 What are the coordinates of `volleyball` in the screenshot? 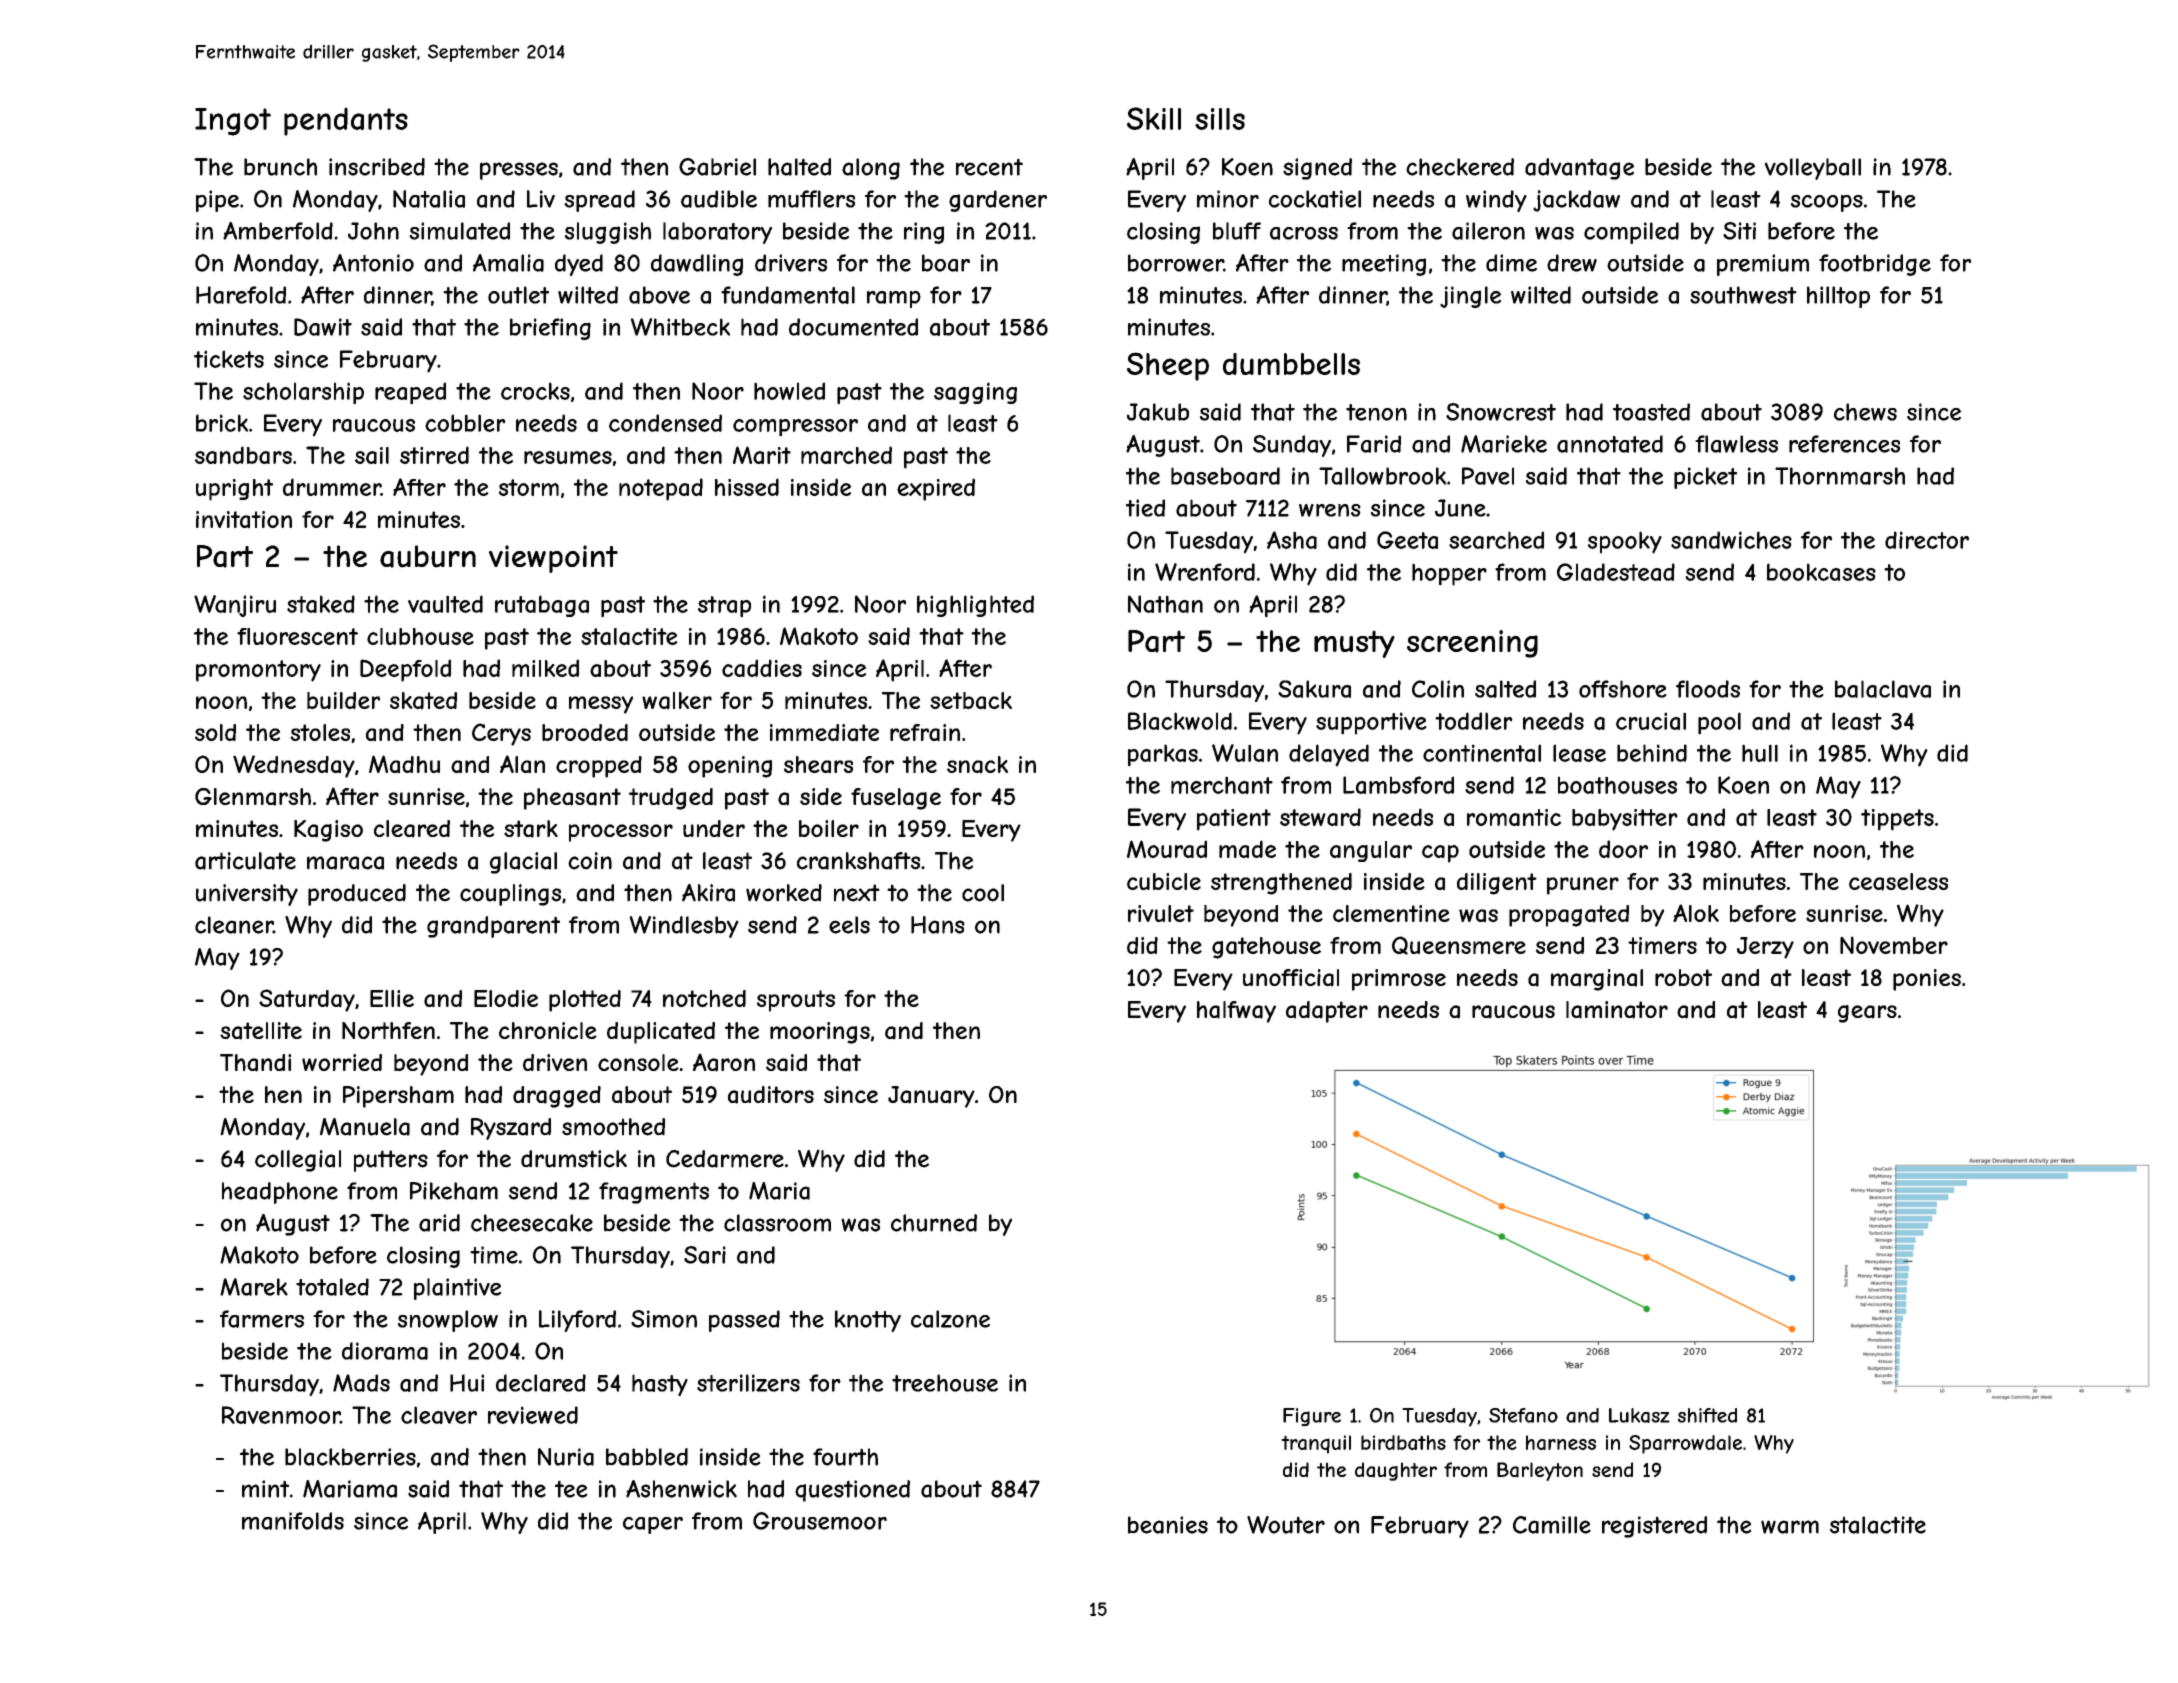 It's located at (1813, 169).
